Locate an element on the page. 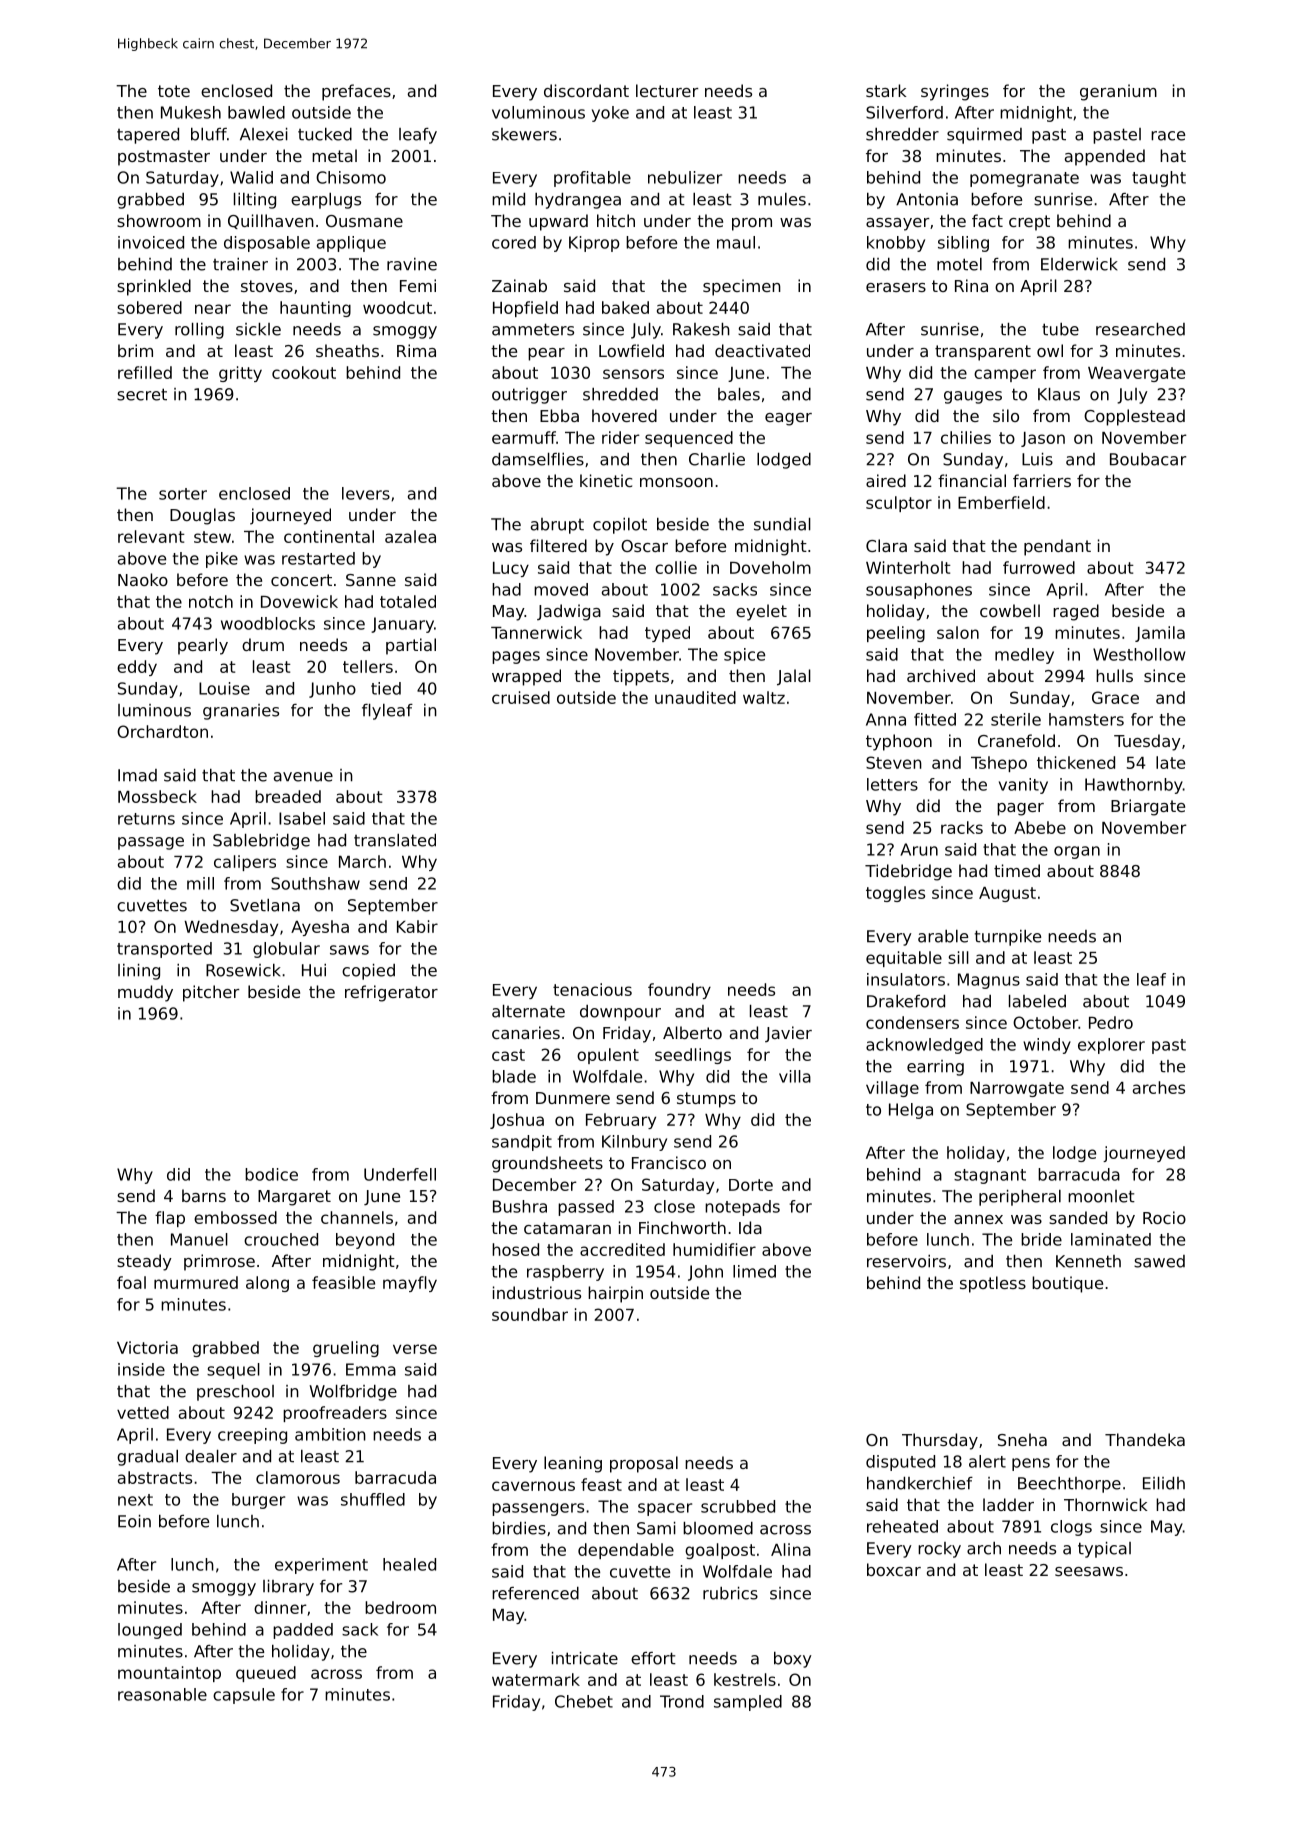 The width and height of the page is (1303, 1843). John is located at coordinates (705, 1273).
